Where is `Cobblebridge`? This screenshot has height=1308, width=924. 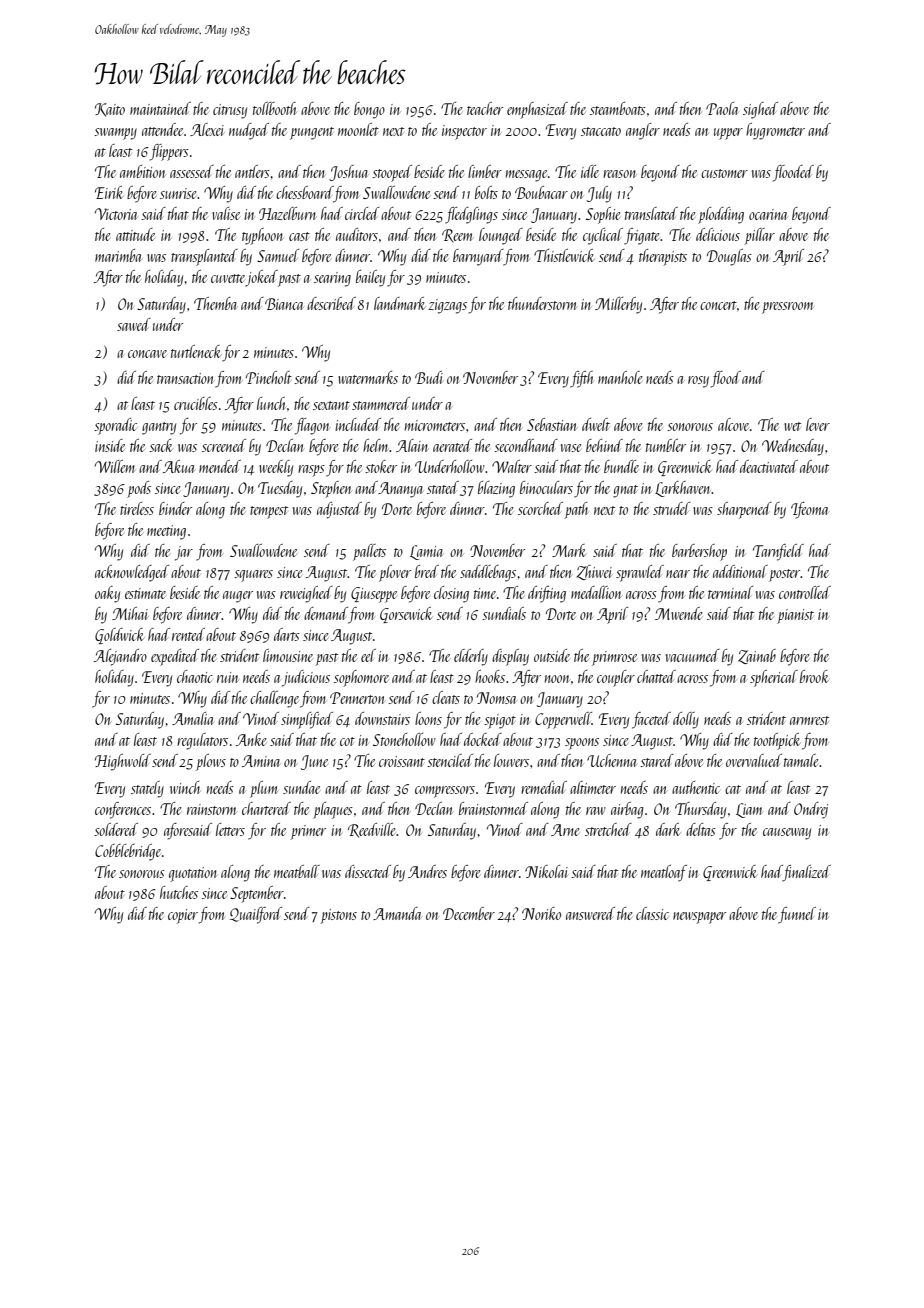 Cobblebridge is located at coordinates (128, 852).
